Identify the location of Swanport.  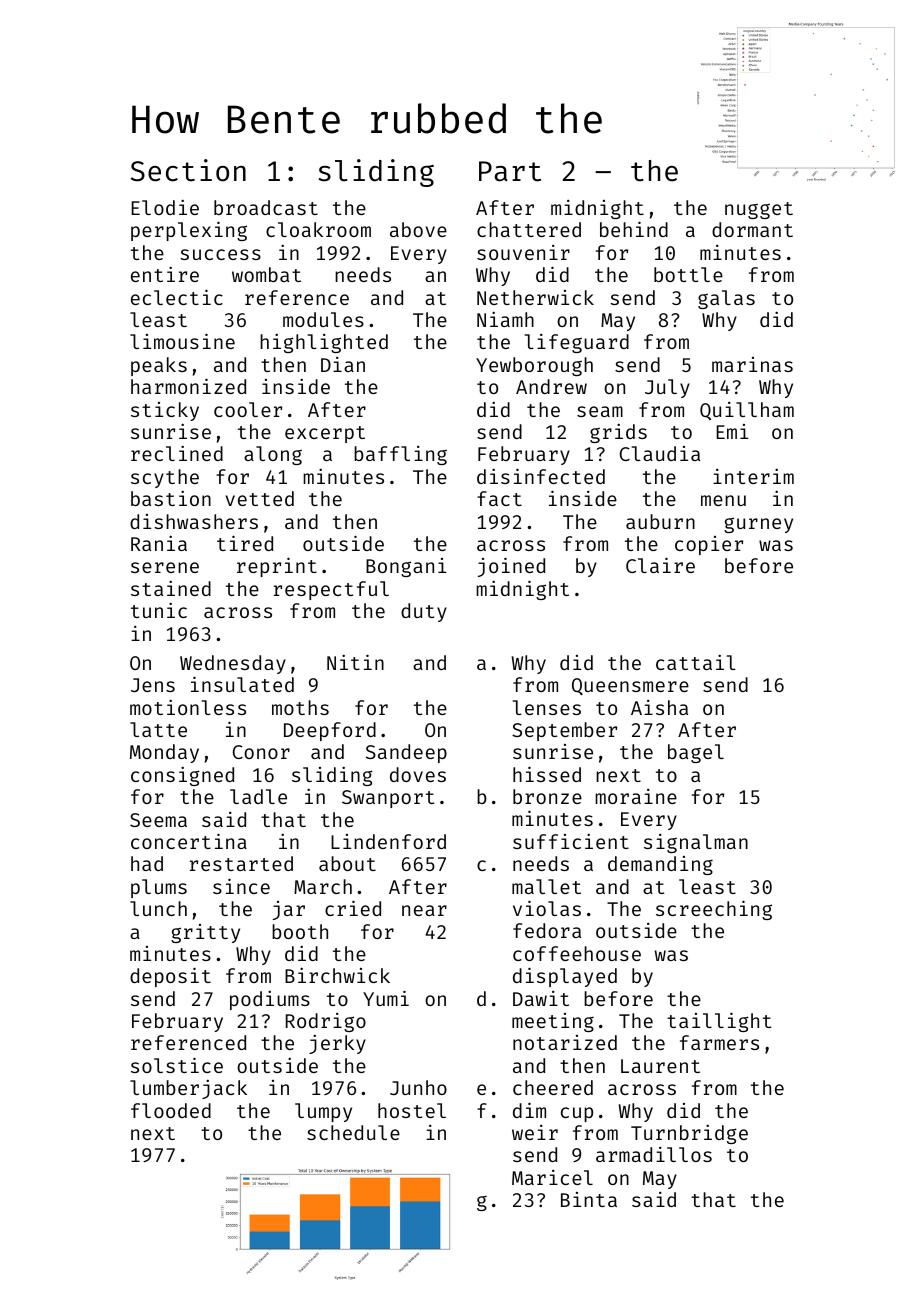
(388, 799).
